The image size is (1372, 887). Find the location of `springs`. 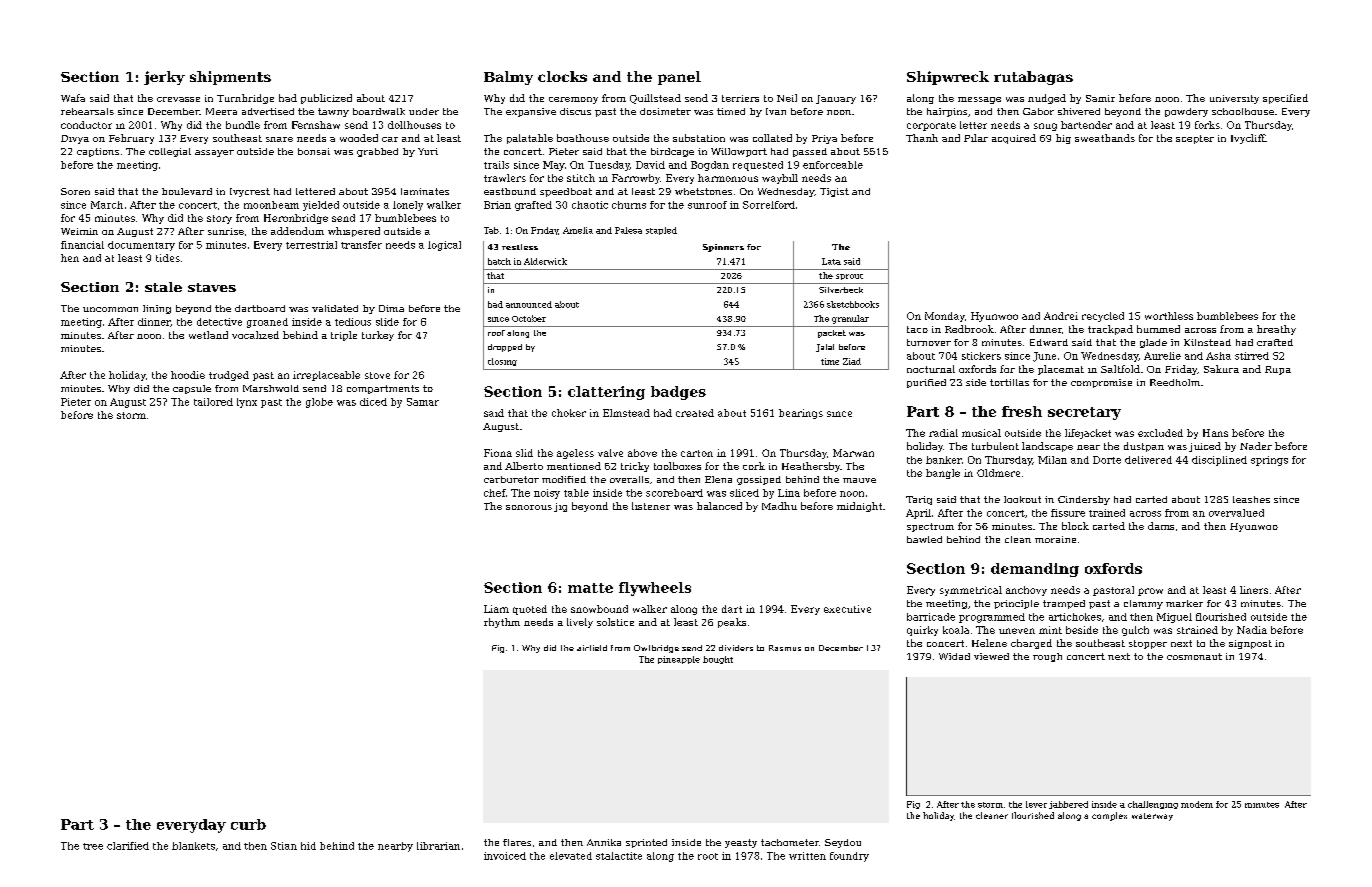

springs is located at coordinates (1269, 461).
